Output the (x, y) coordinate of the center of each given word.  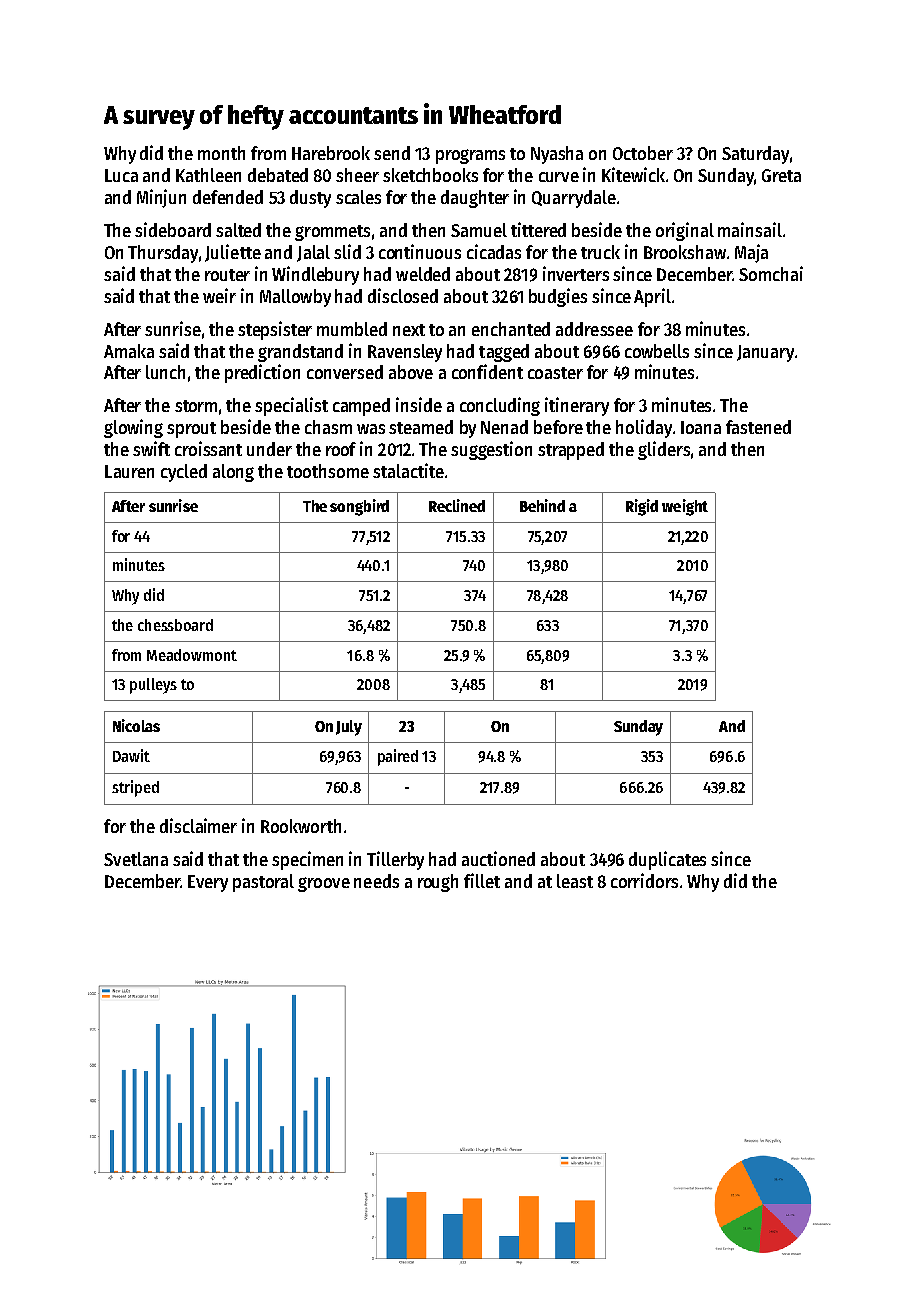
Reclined (457, 505)
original (685, 231)
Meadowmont (192, 655)
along (233, 473)
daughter (475, 199)
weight (685, 507)
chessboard (175, 625)
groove (324, 884)
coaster (555, 373)
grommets (332, 233)
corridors (644, 880)
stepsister (275, 330)
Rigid (642, 507)
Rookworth (301, 826)
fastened (758, 427)
